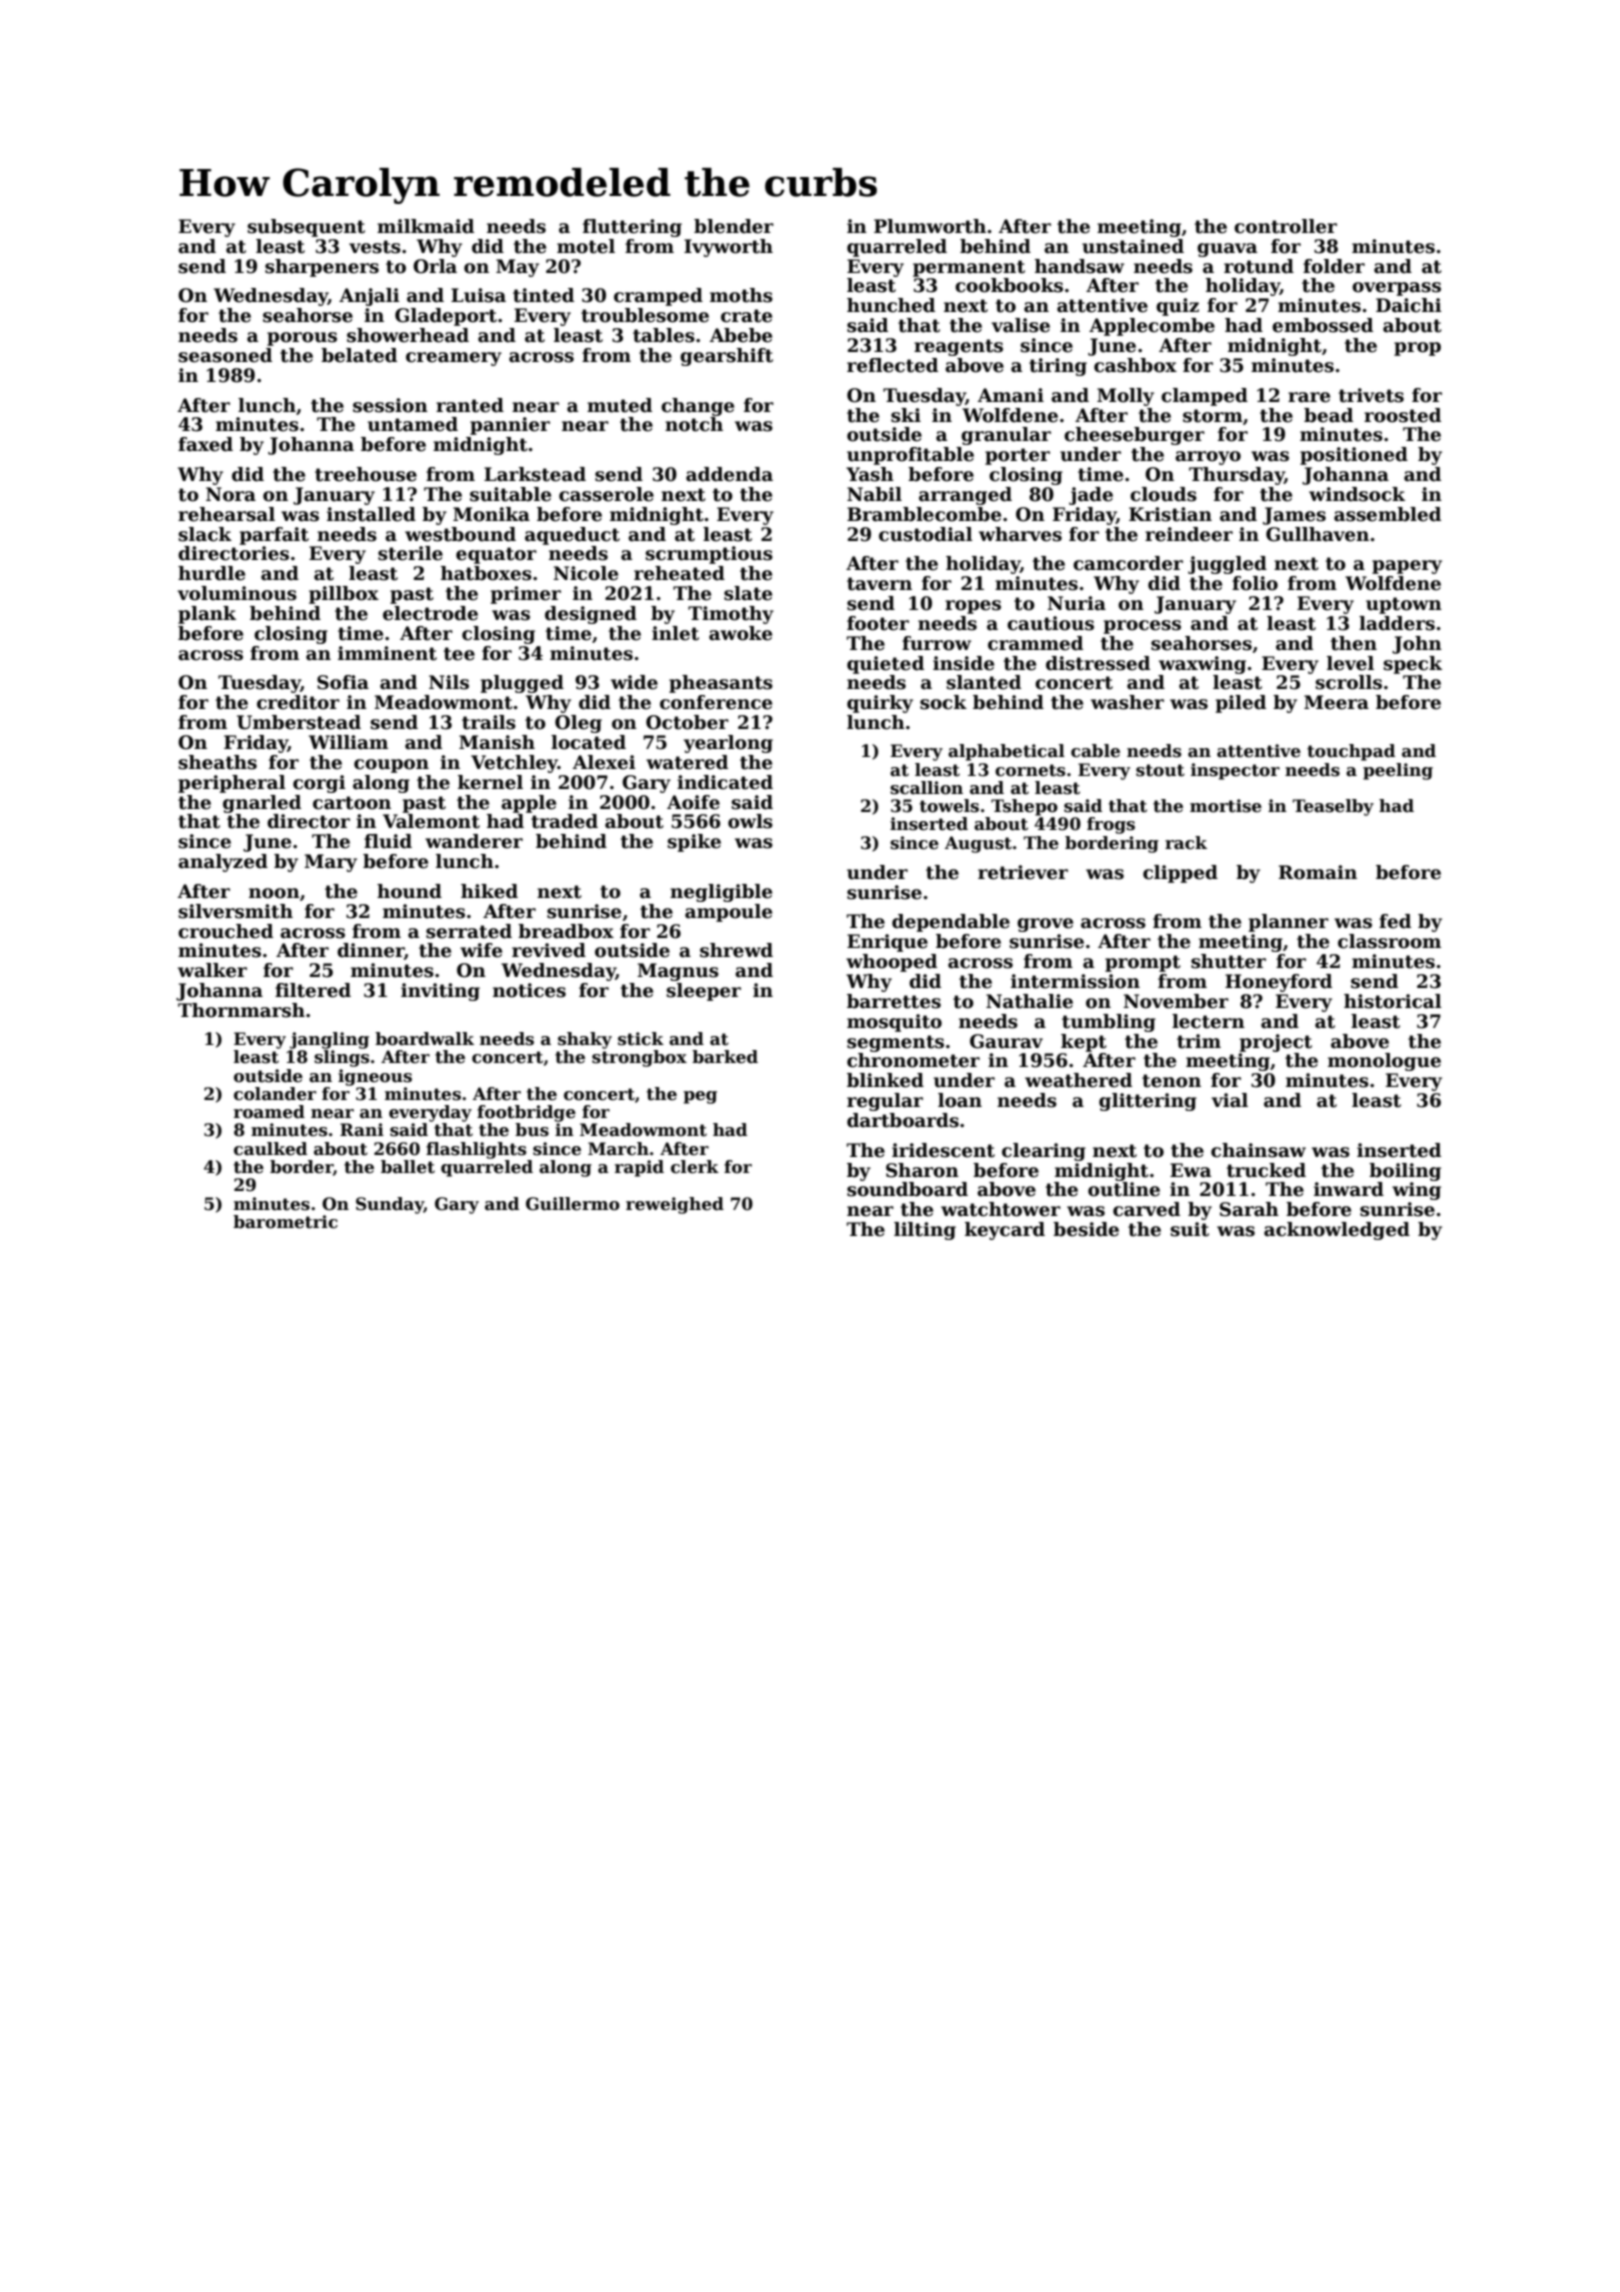 The image size is (1620, 2292). I want to click on controller, so click(1285, 226).
